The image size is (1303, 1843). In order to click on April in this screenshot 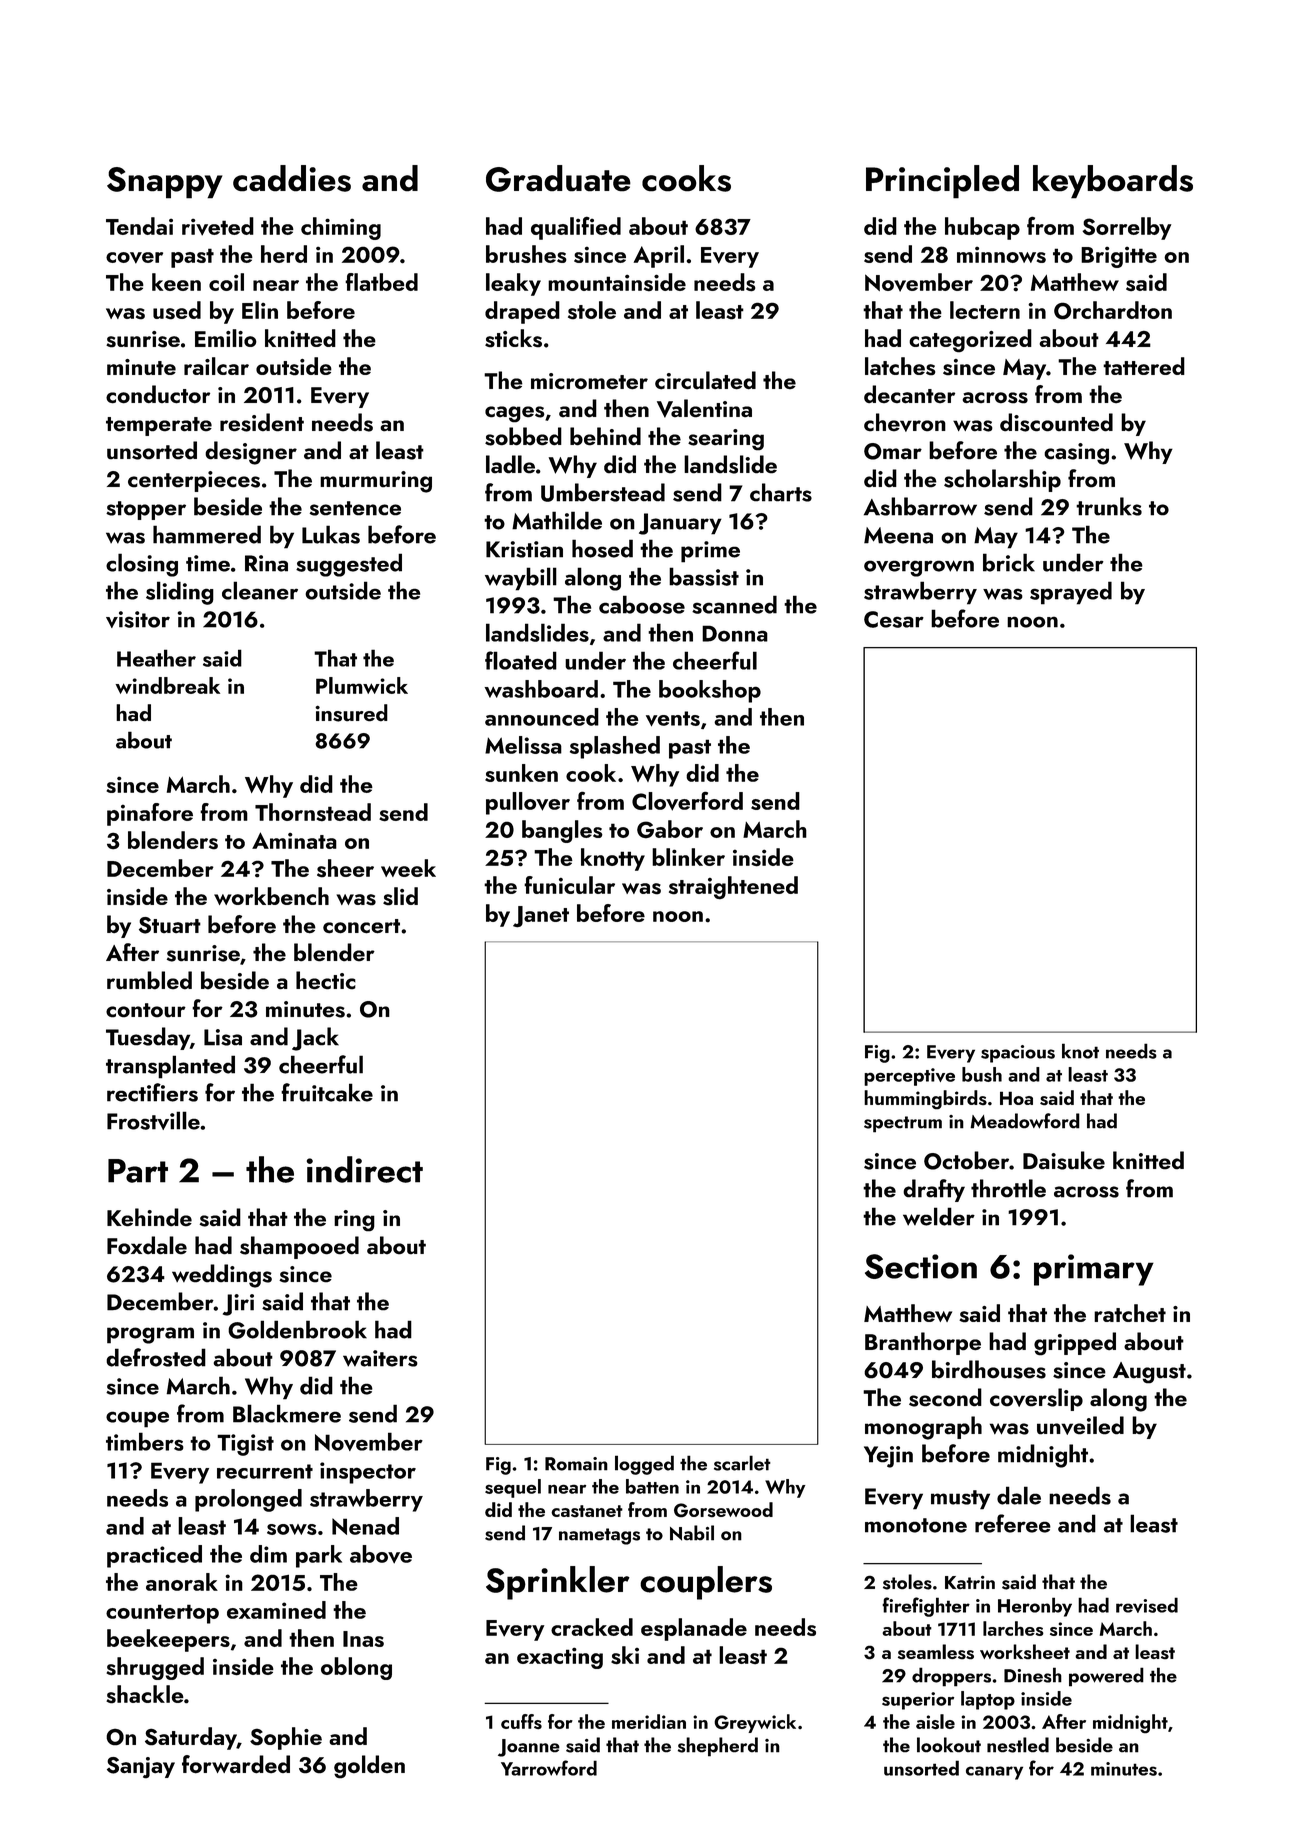, I will do `click(659, 256)`.
